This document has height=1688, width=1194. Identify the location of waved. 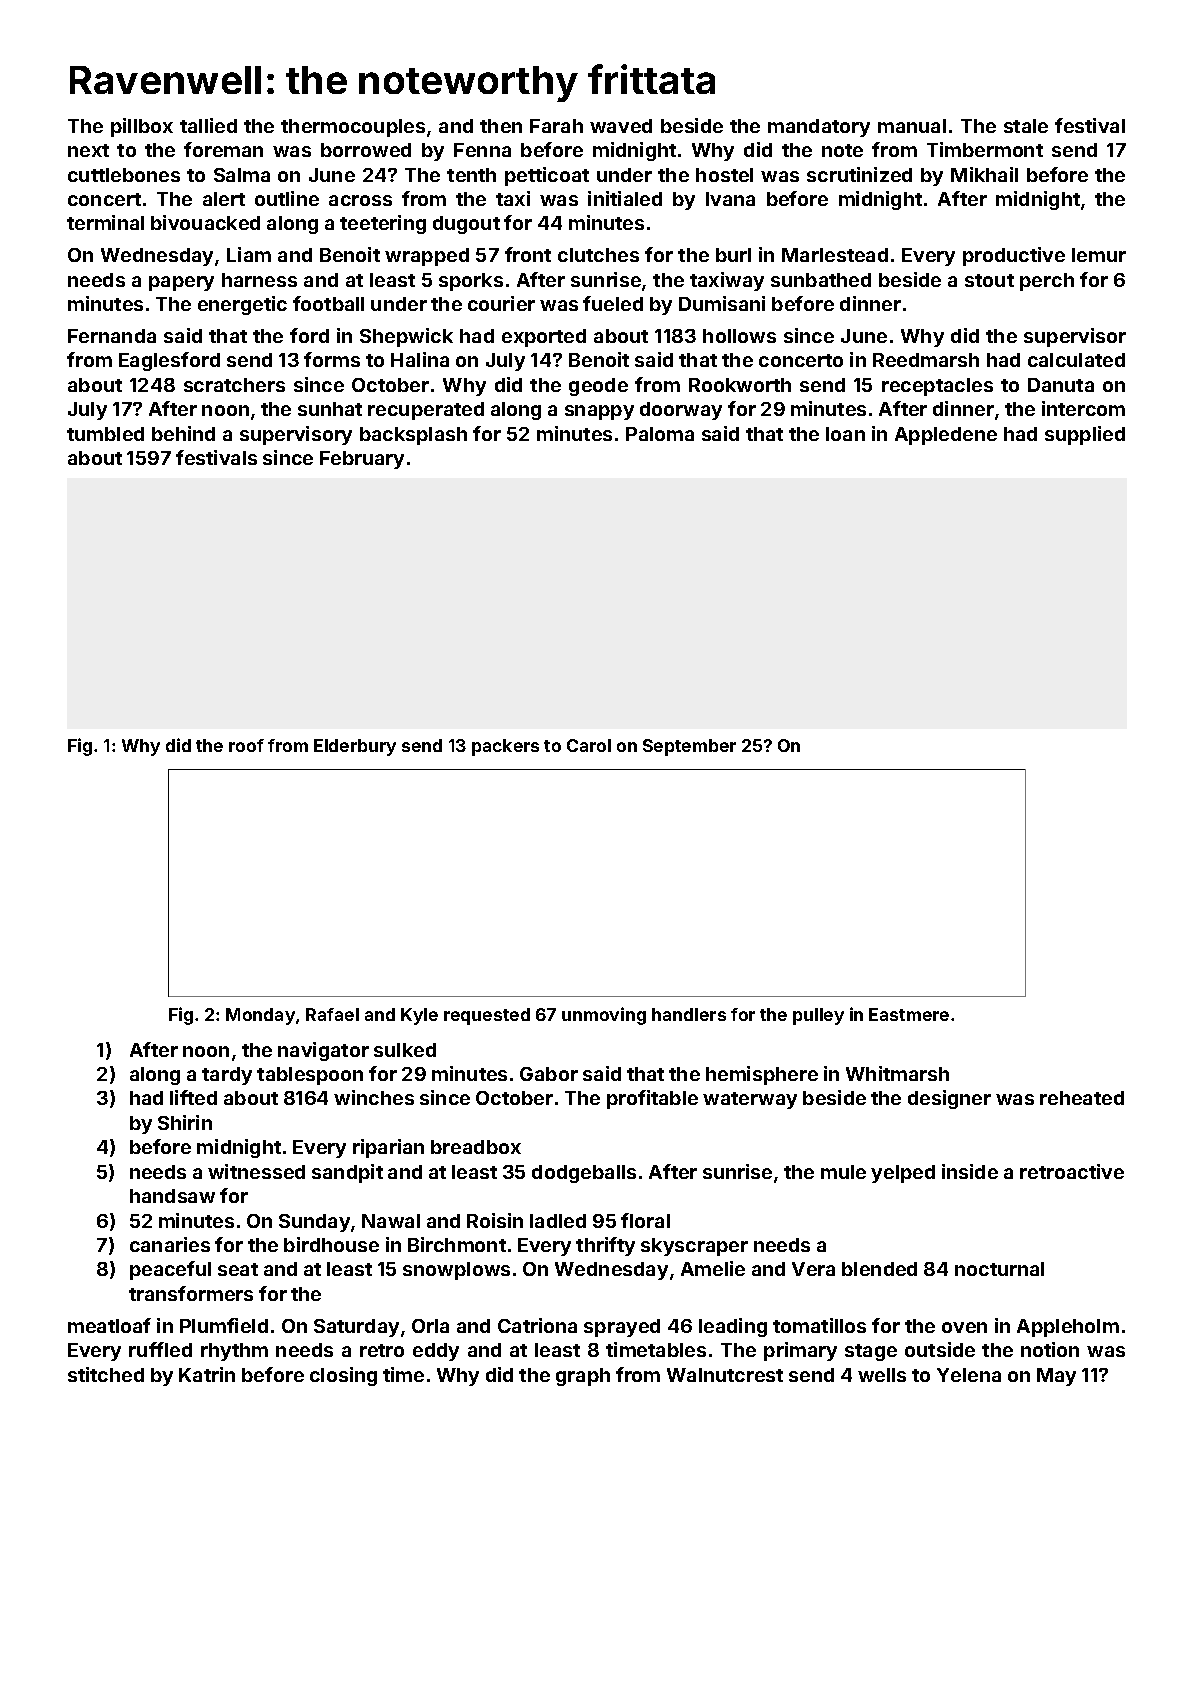
(621, 126).
